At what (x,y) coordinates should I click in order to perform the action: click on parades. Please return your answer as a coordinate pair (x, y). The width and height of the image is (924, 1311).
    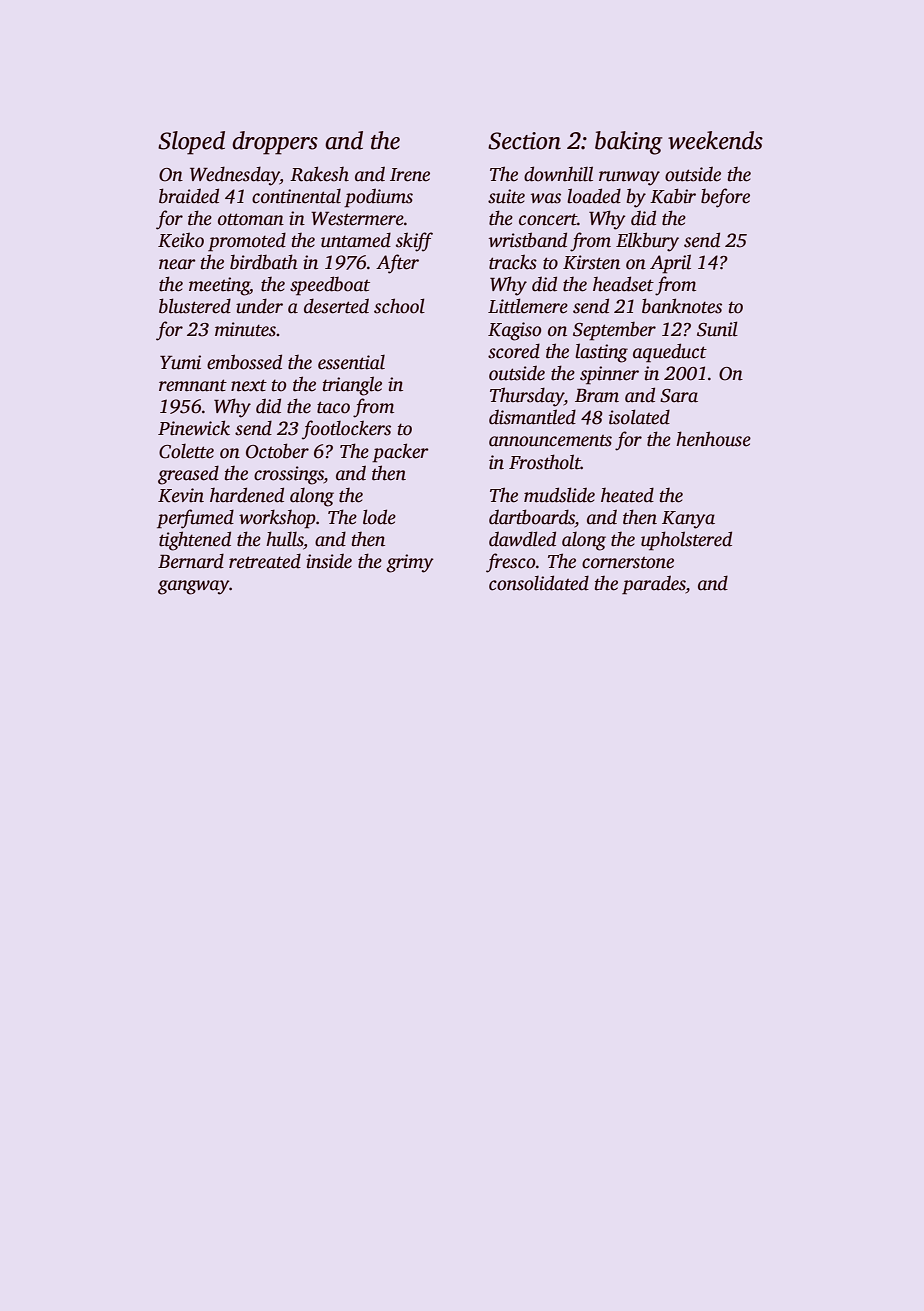
    Looking at the image, I should click on (654, 585).
